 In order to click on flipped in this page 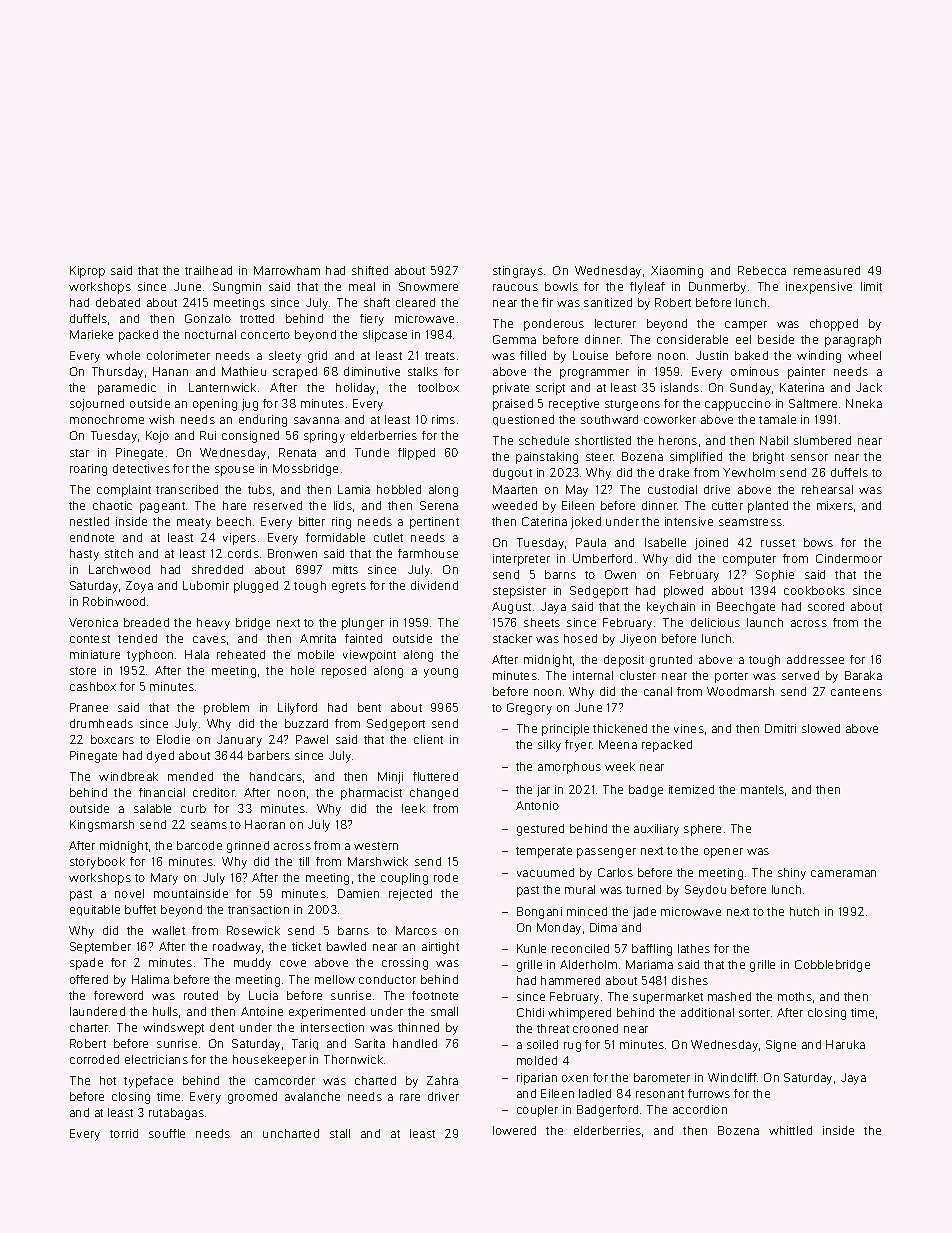, I will do `click(416, 454)`.
